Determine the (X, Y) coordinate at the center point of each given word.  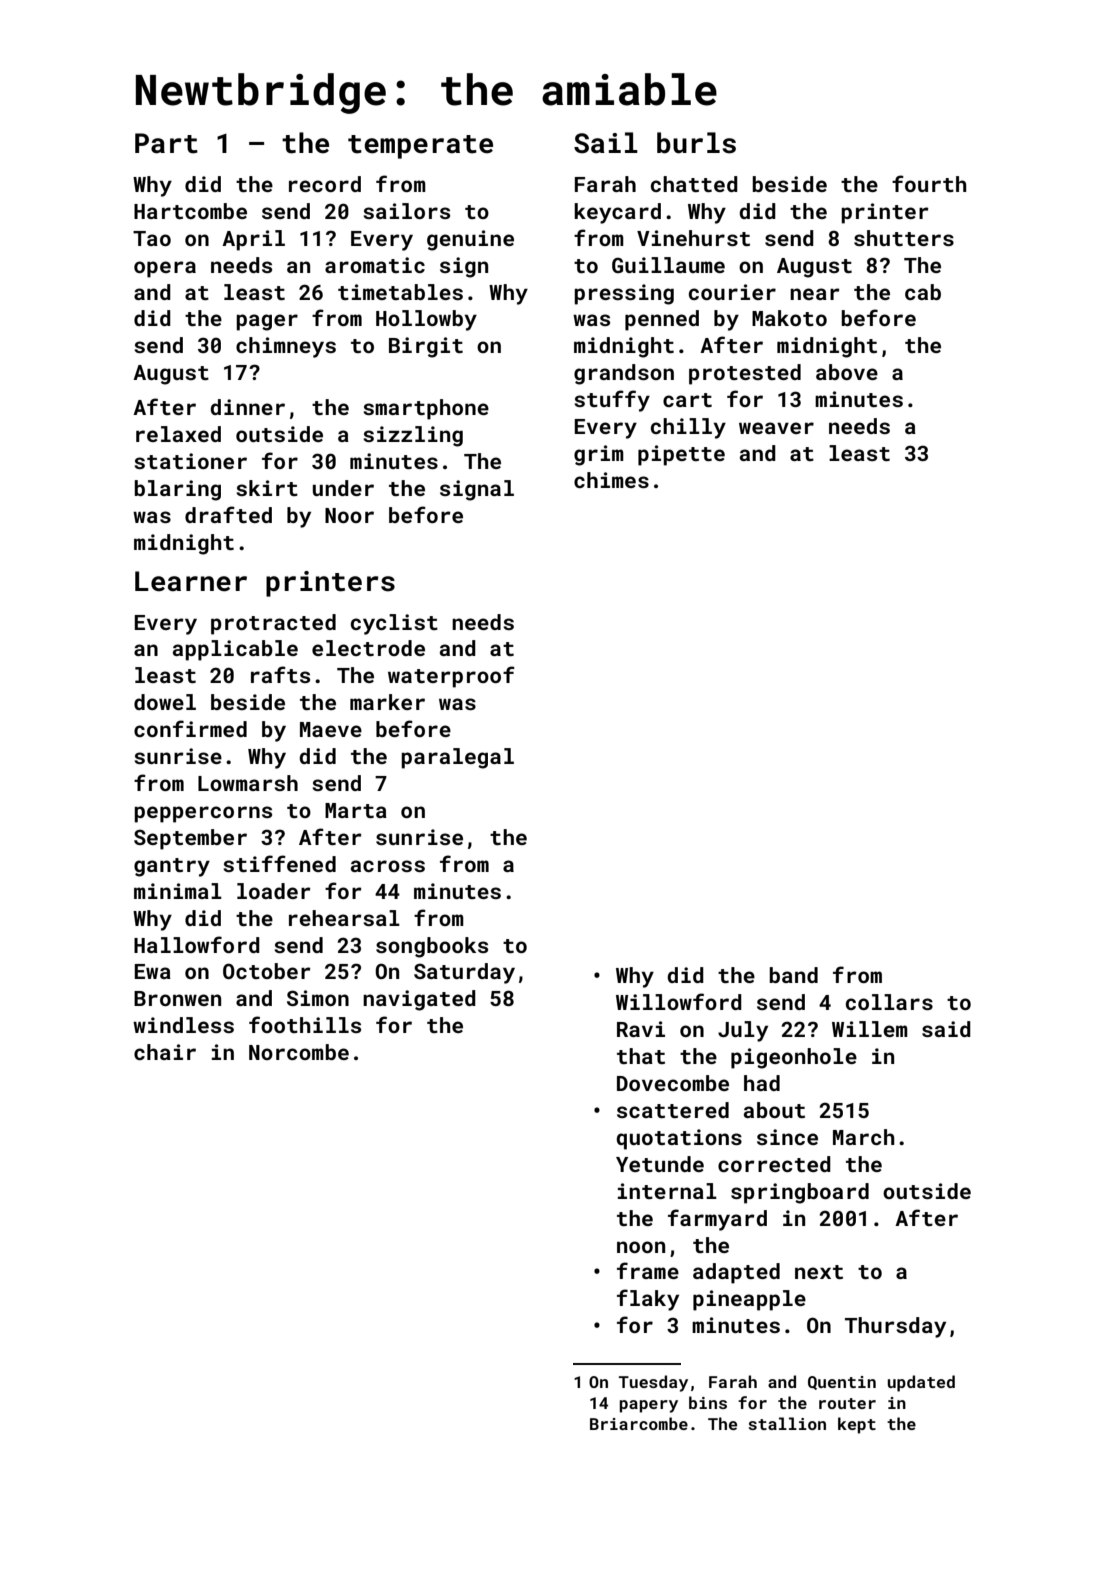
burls (696, 143)
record (325, 184)
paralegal (457, 758)
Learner (191, 581)
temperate (420, 147)
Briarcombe (639, 1423)
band (793, 975)
